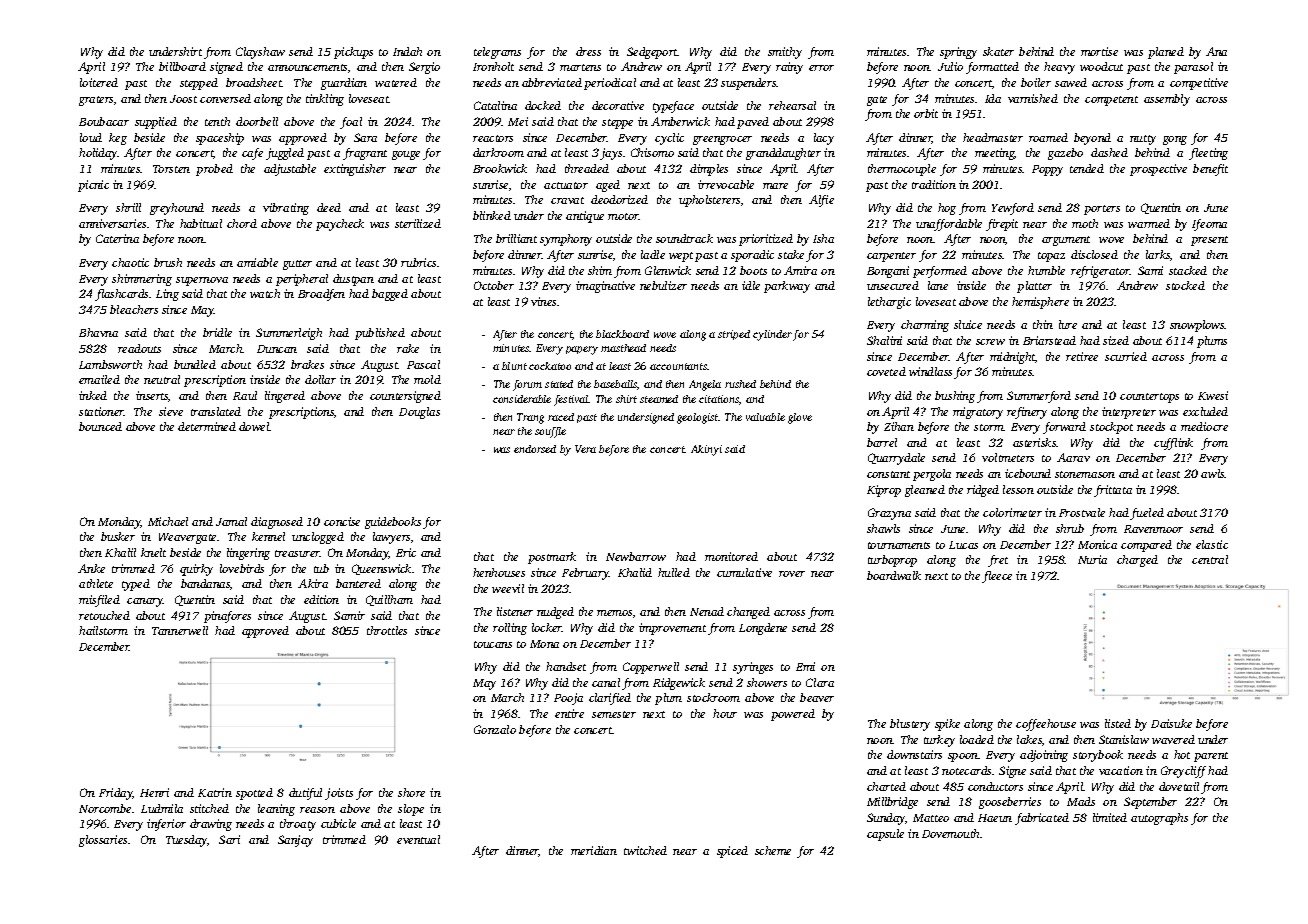  I want to click on retouched, so click(104, 615).
